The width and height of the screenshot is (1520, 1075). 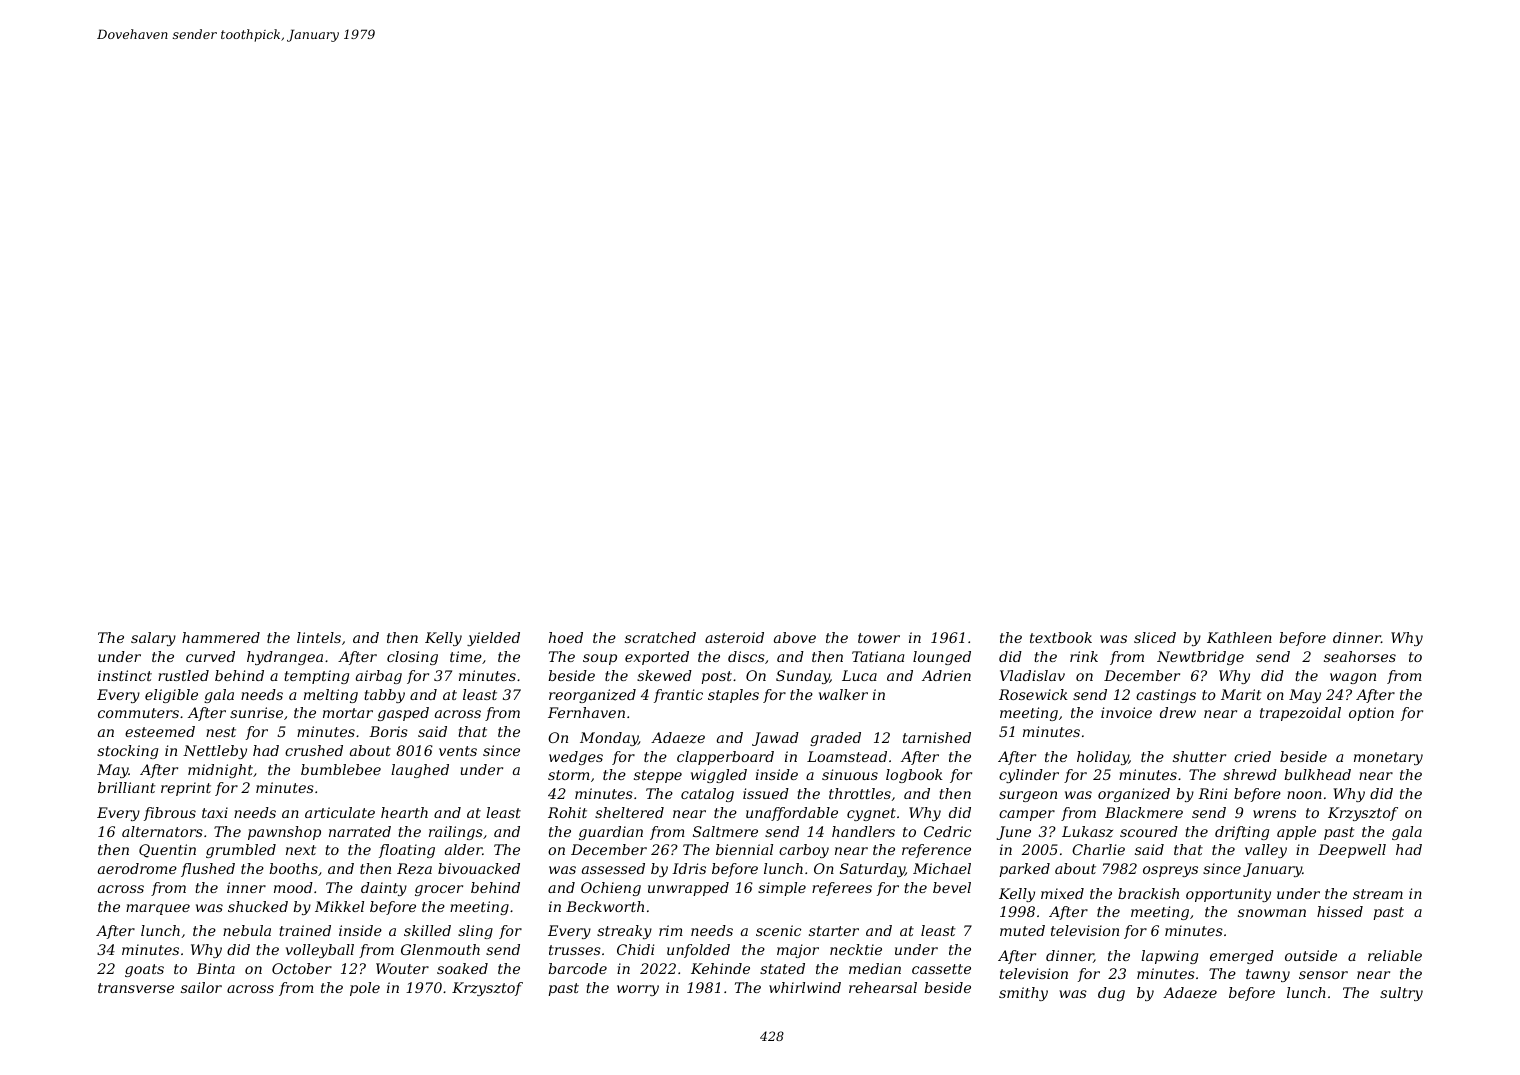 I want to click on shrewd, so click(x=1250, y=774).
